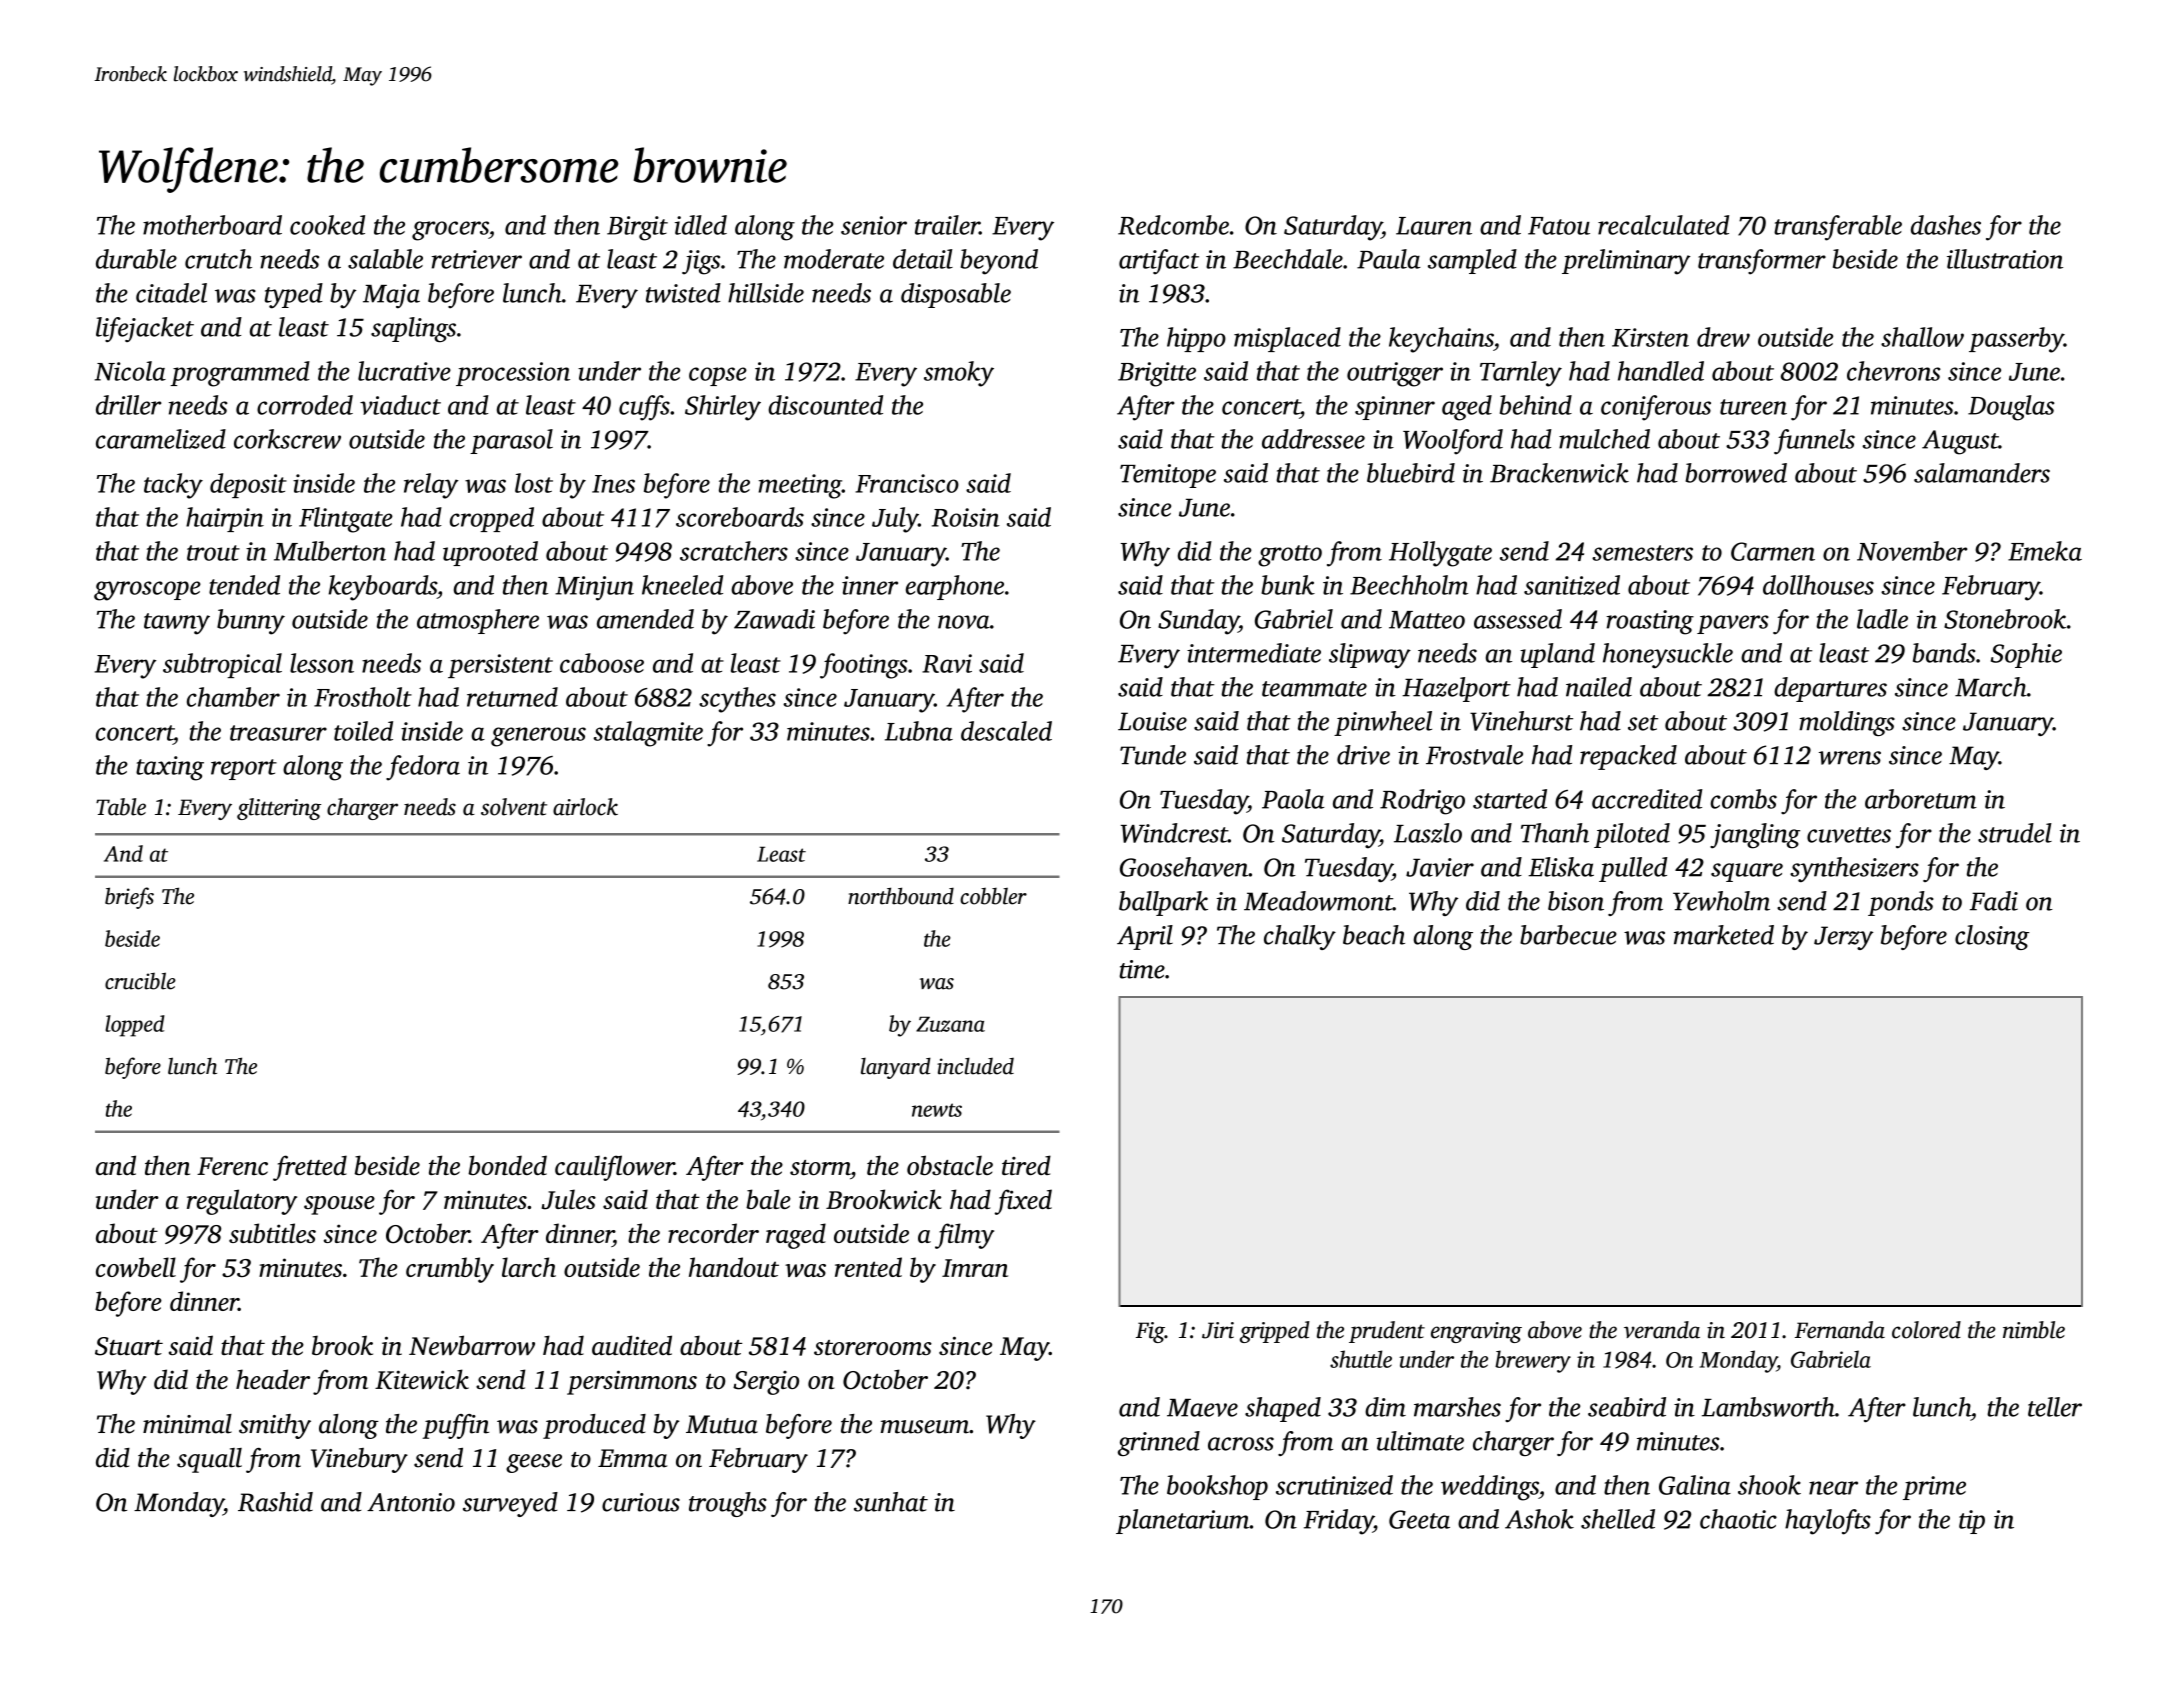 The width and height of the screenshot is (2178, 1683). I want to click on smoky, so click(959, 374).
